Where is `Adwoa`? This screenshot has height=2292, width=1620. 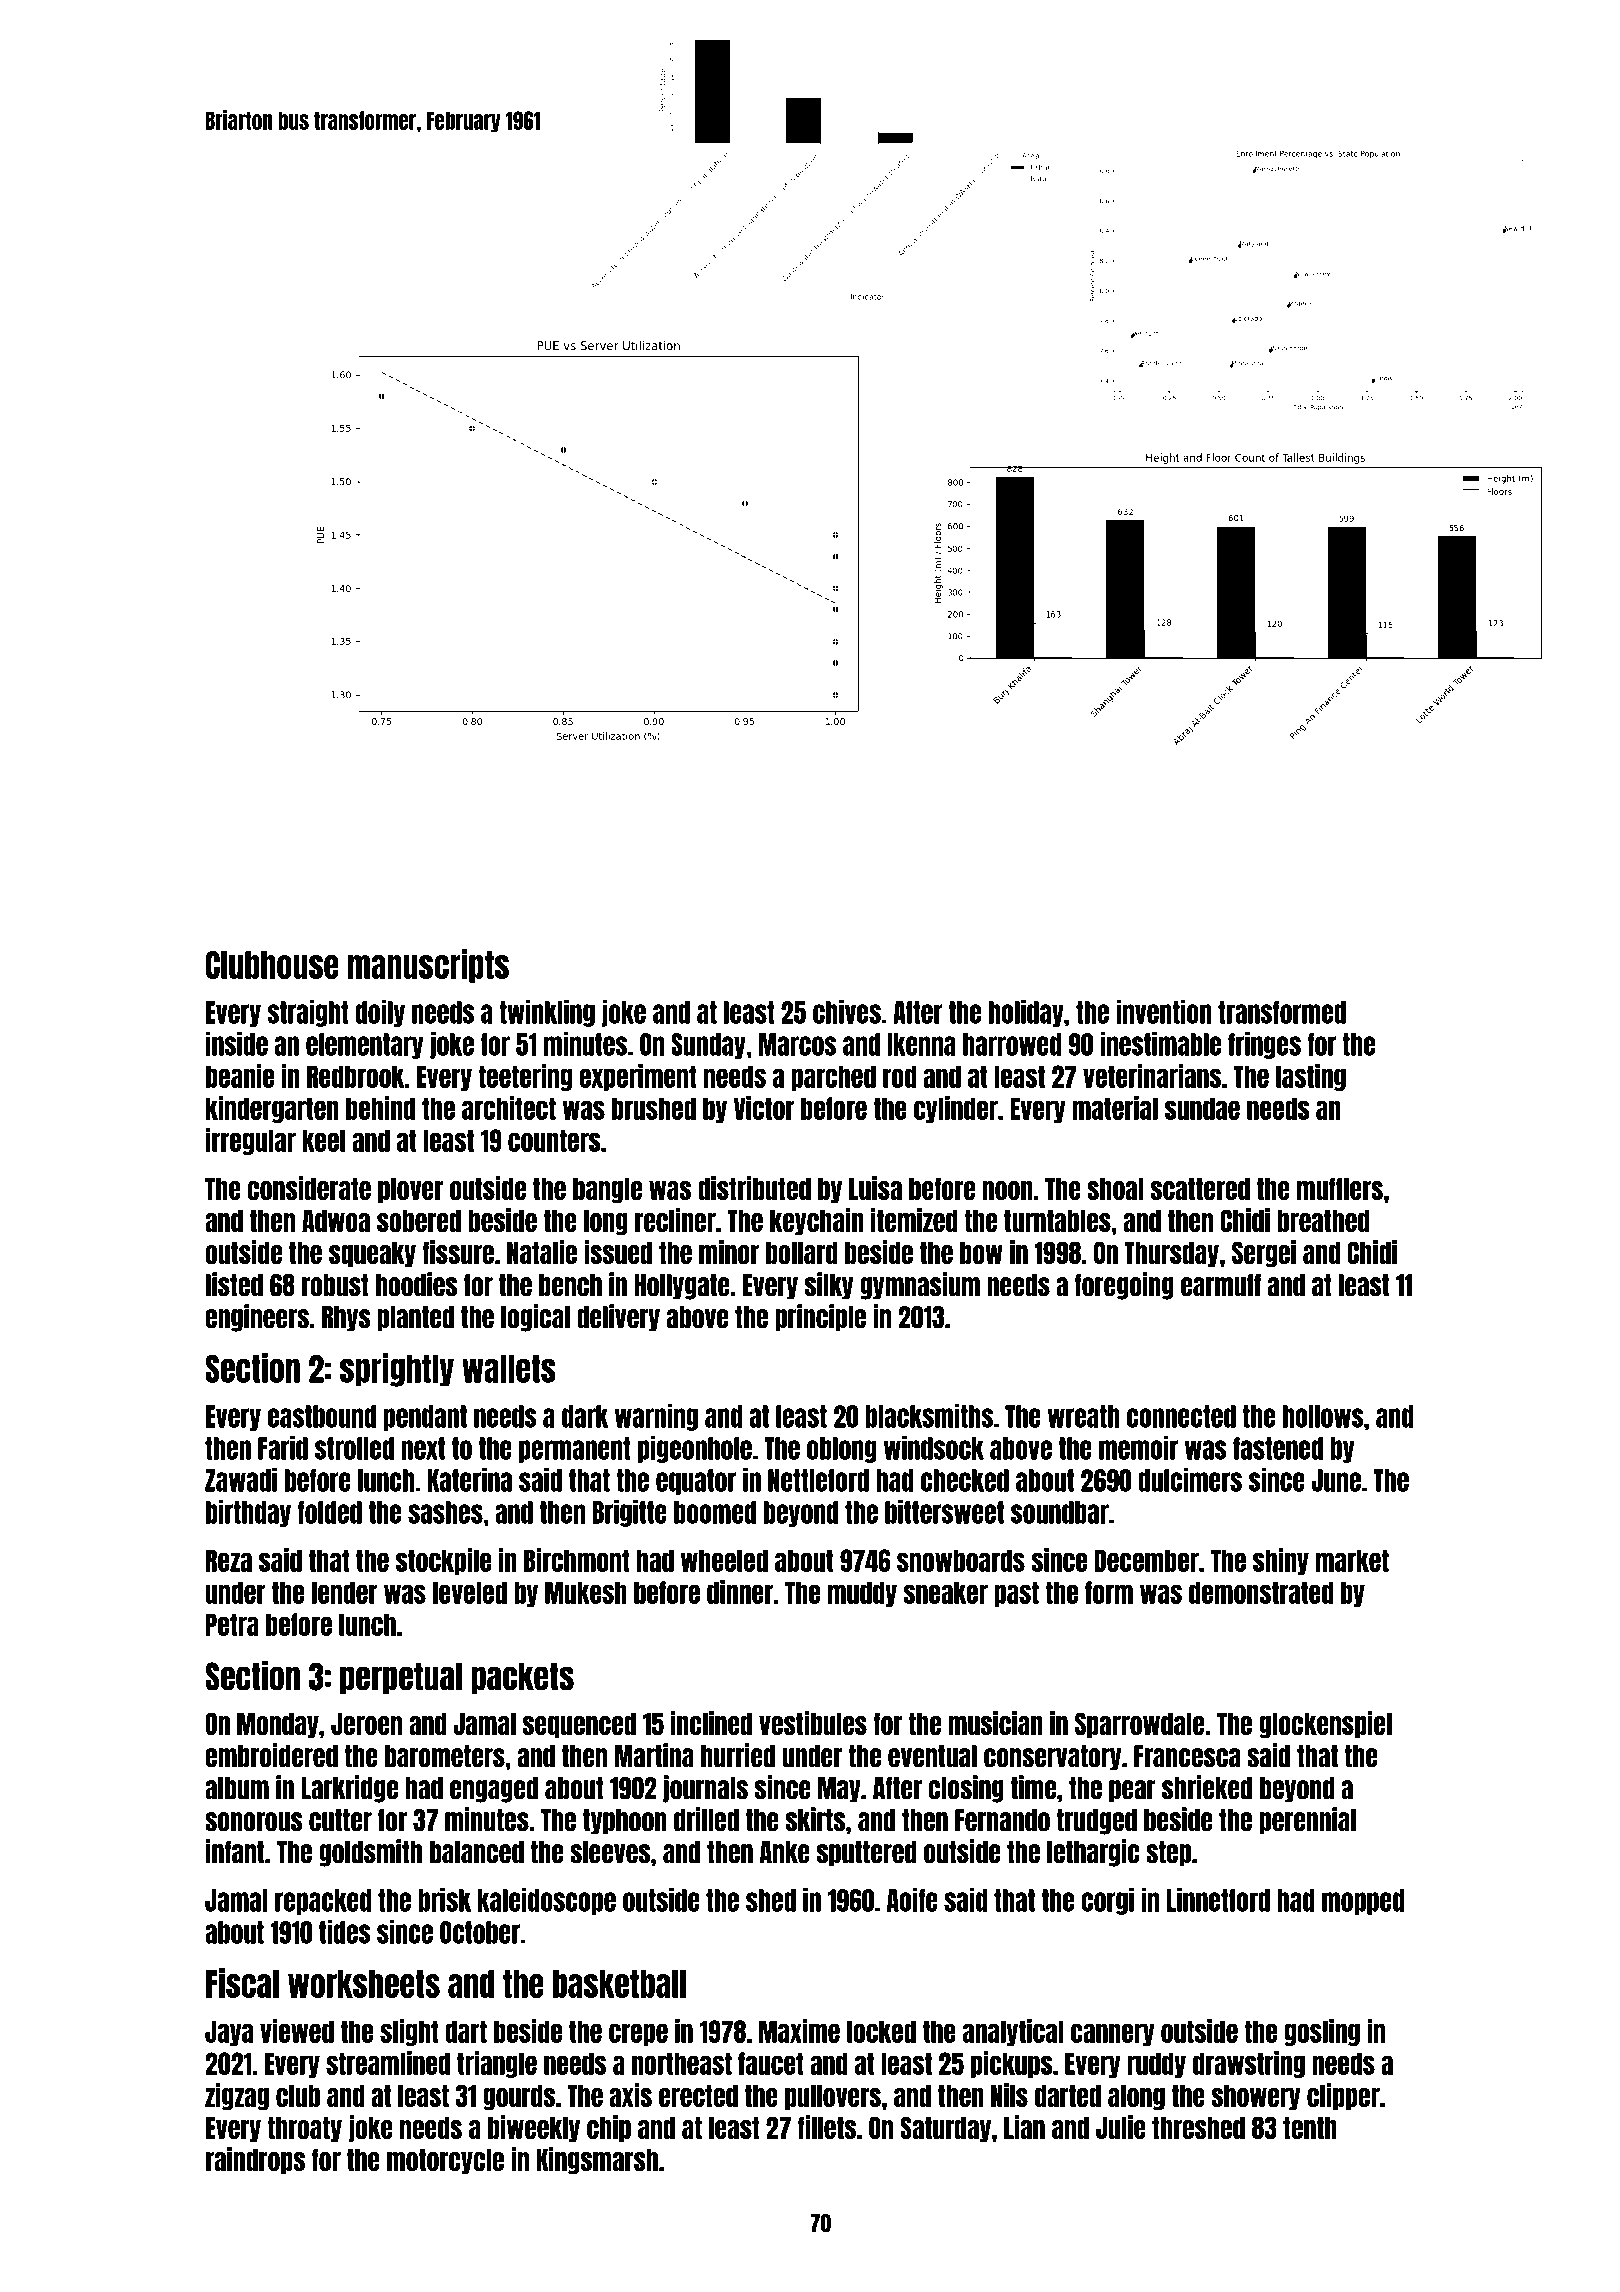 Adwoa is located at coordinates (336, 1221).
